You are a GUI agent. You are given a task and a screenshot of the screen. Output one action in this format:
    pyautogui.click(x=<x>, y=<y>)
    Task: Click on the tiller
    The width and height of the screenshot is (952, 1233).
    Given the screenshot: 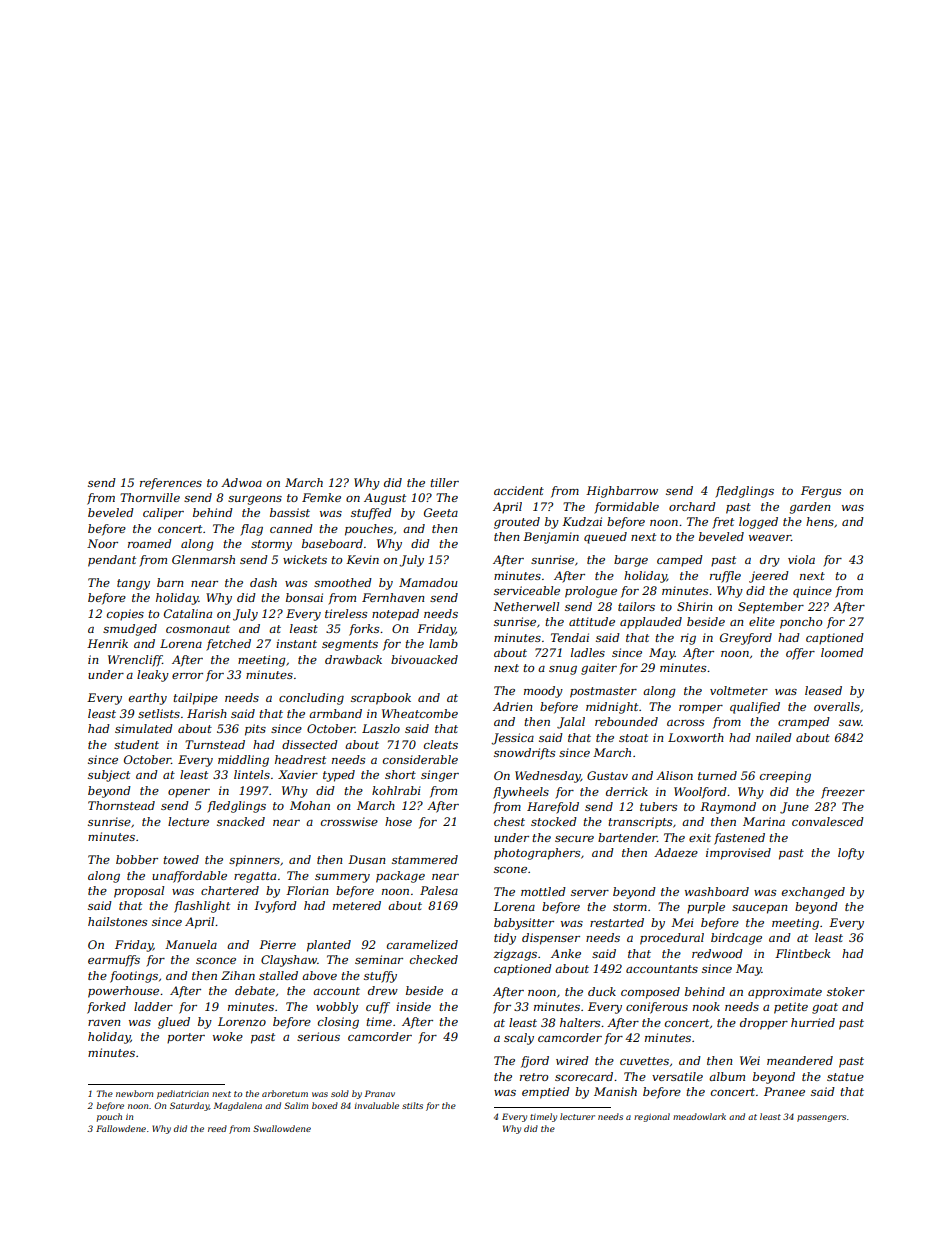 What is the action you would take?
    pyautogui.click(x=444, y=482)
